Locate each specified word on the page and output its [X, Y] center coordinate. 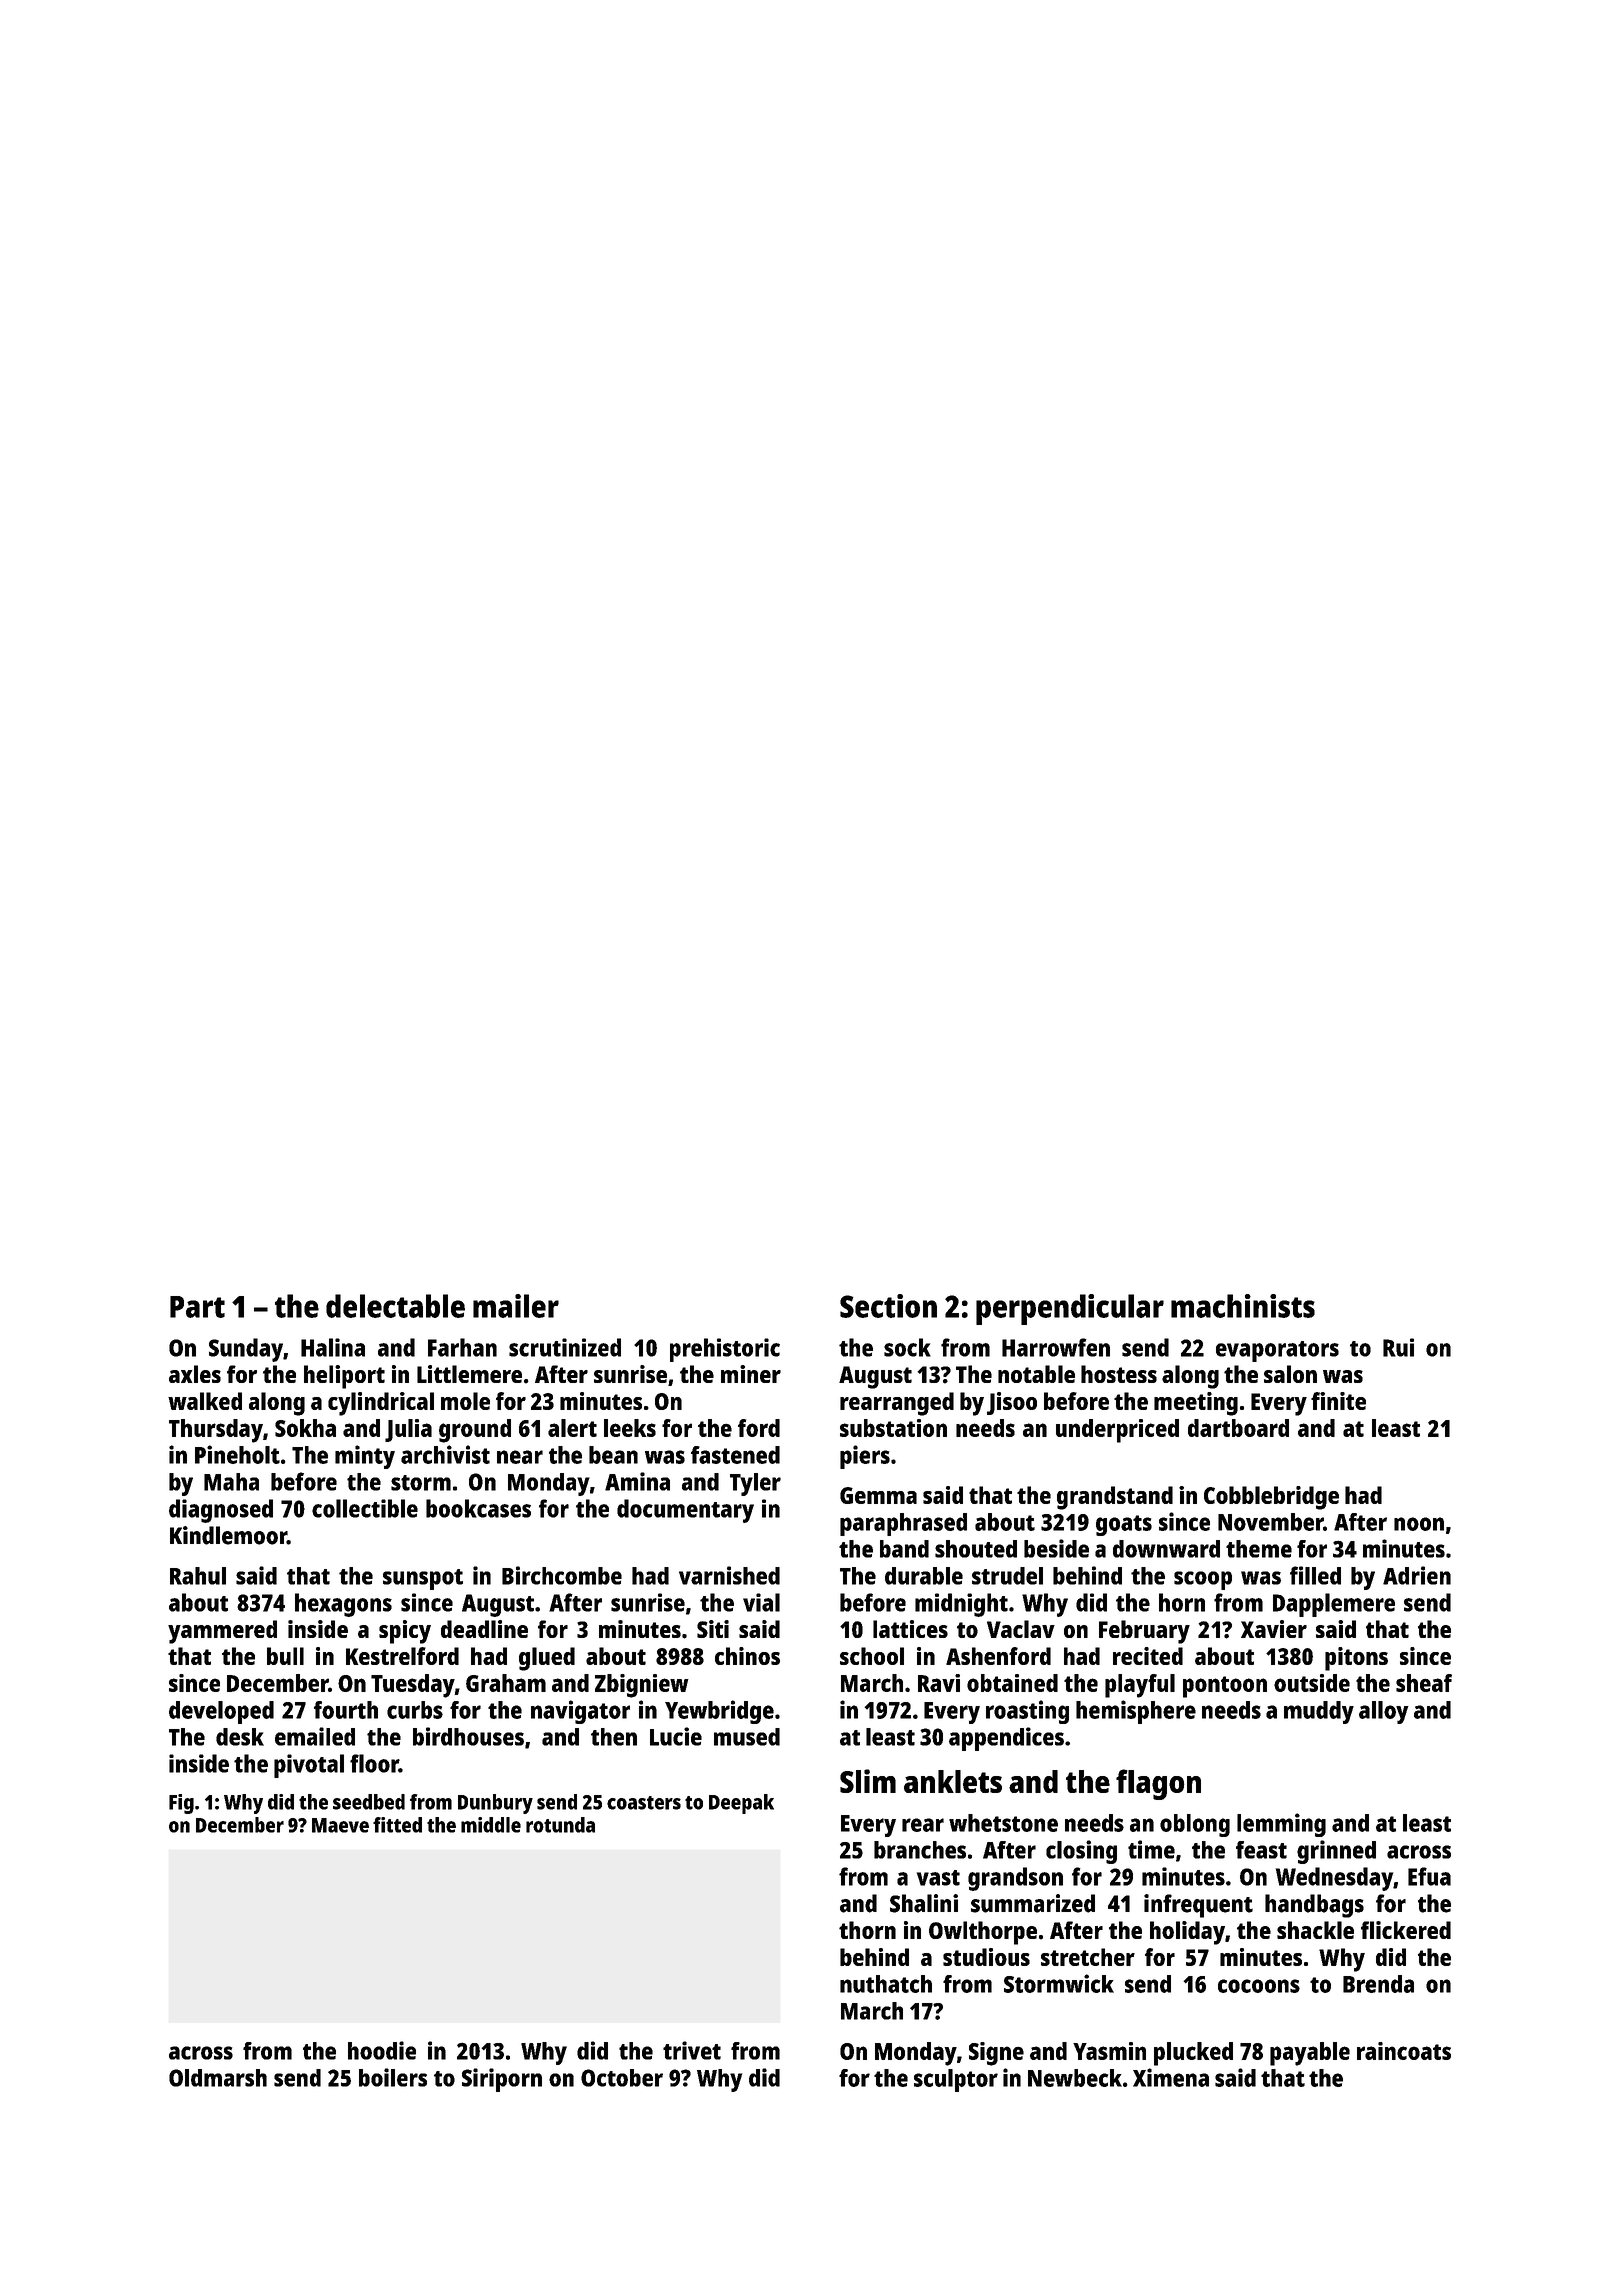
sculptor [956, 2080]
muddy [1319, 1712]
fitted [397, 1825]
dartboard [1238, 1428]
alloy [1384, 1712]
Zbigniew [642, 1686]
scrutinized [565, 1347]
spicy [405, 1632]
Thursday [216, 1431]
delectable [395, 1306]
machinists [1243, 1306]
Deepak [741, 1804]
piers [865, 1457]
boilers [393, 2077]
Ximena [1171, 2077]
